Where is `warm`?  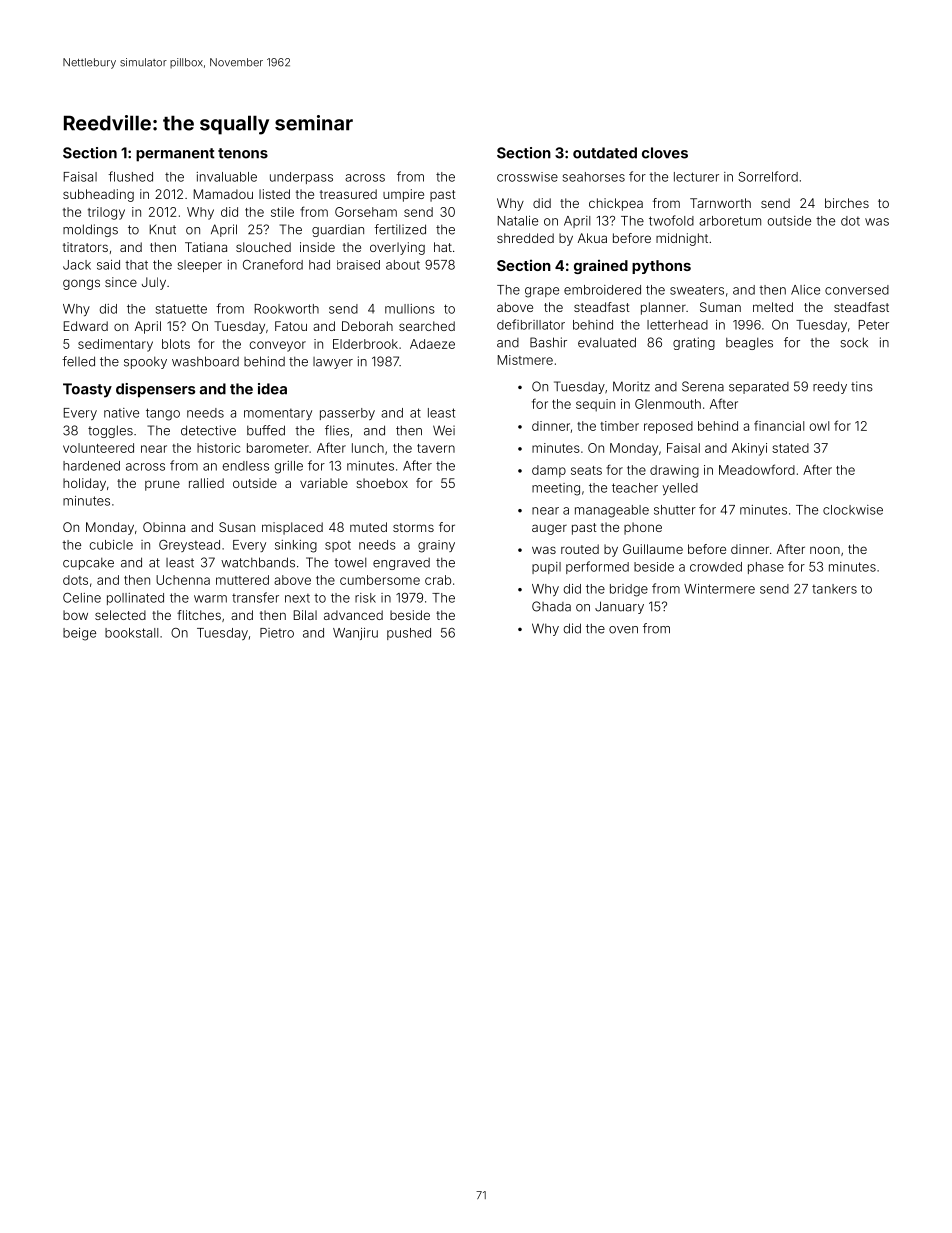
warm is located at coordinates (210, 599).
